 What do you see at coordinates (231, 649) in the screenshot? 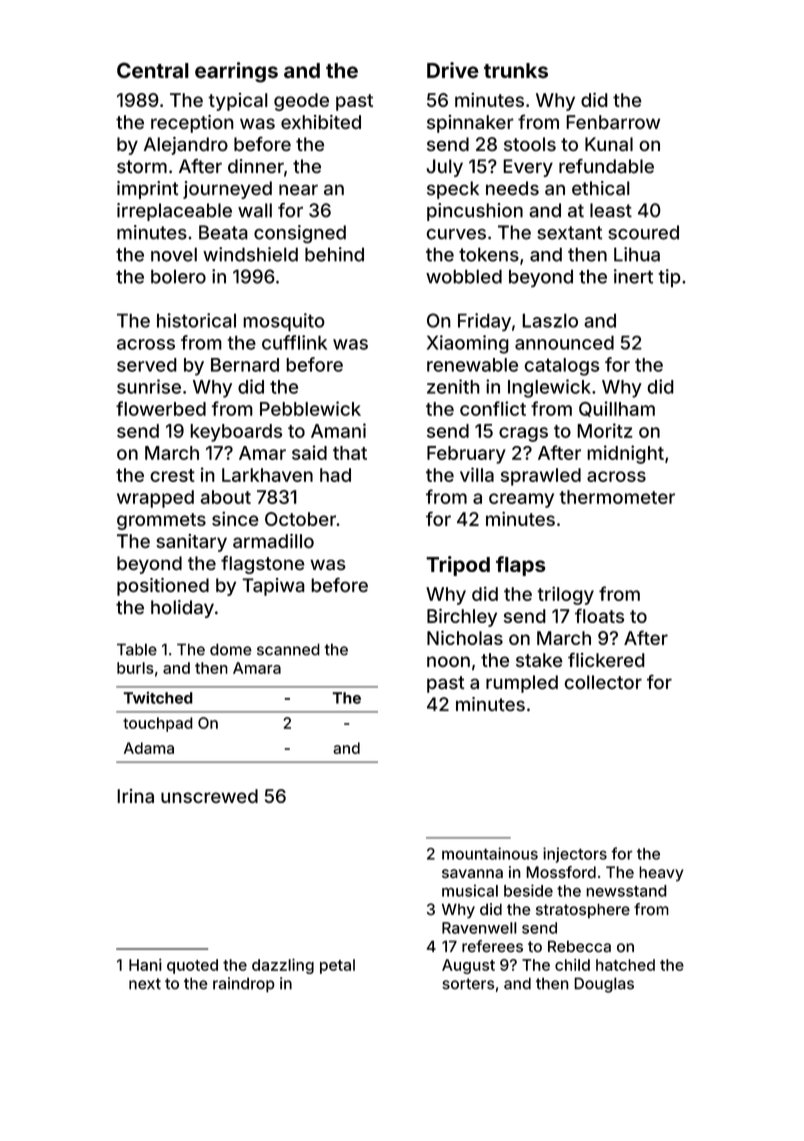
I see `dome` at bounding box center [231, 649].
